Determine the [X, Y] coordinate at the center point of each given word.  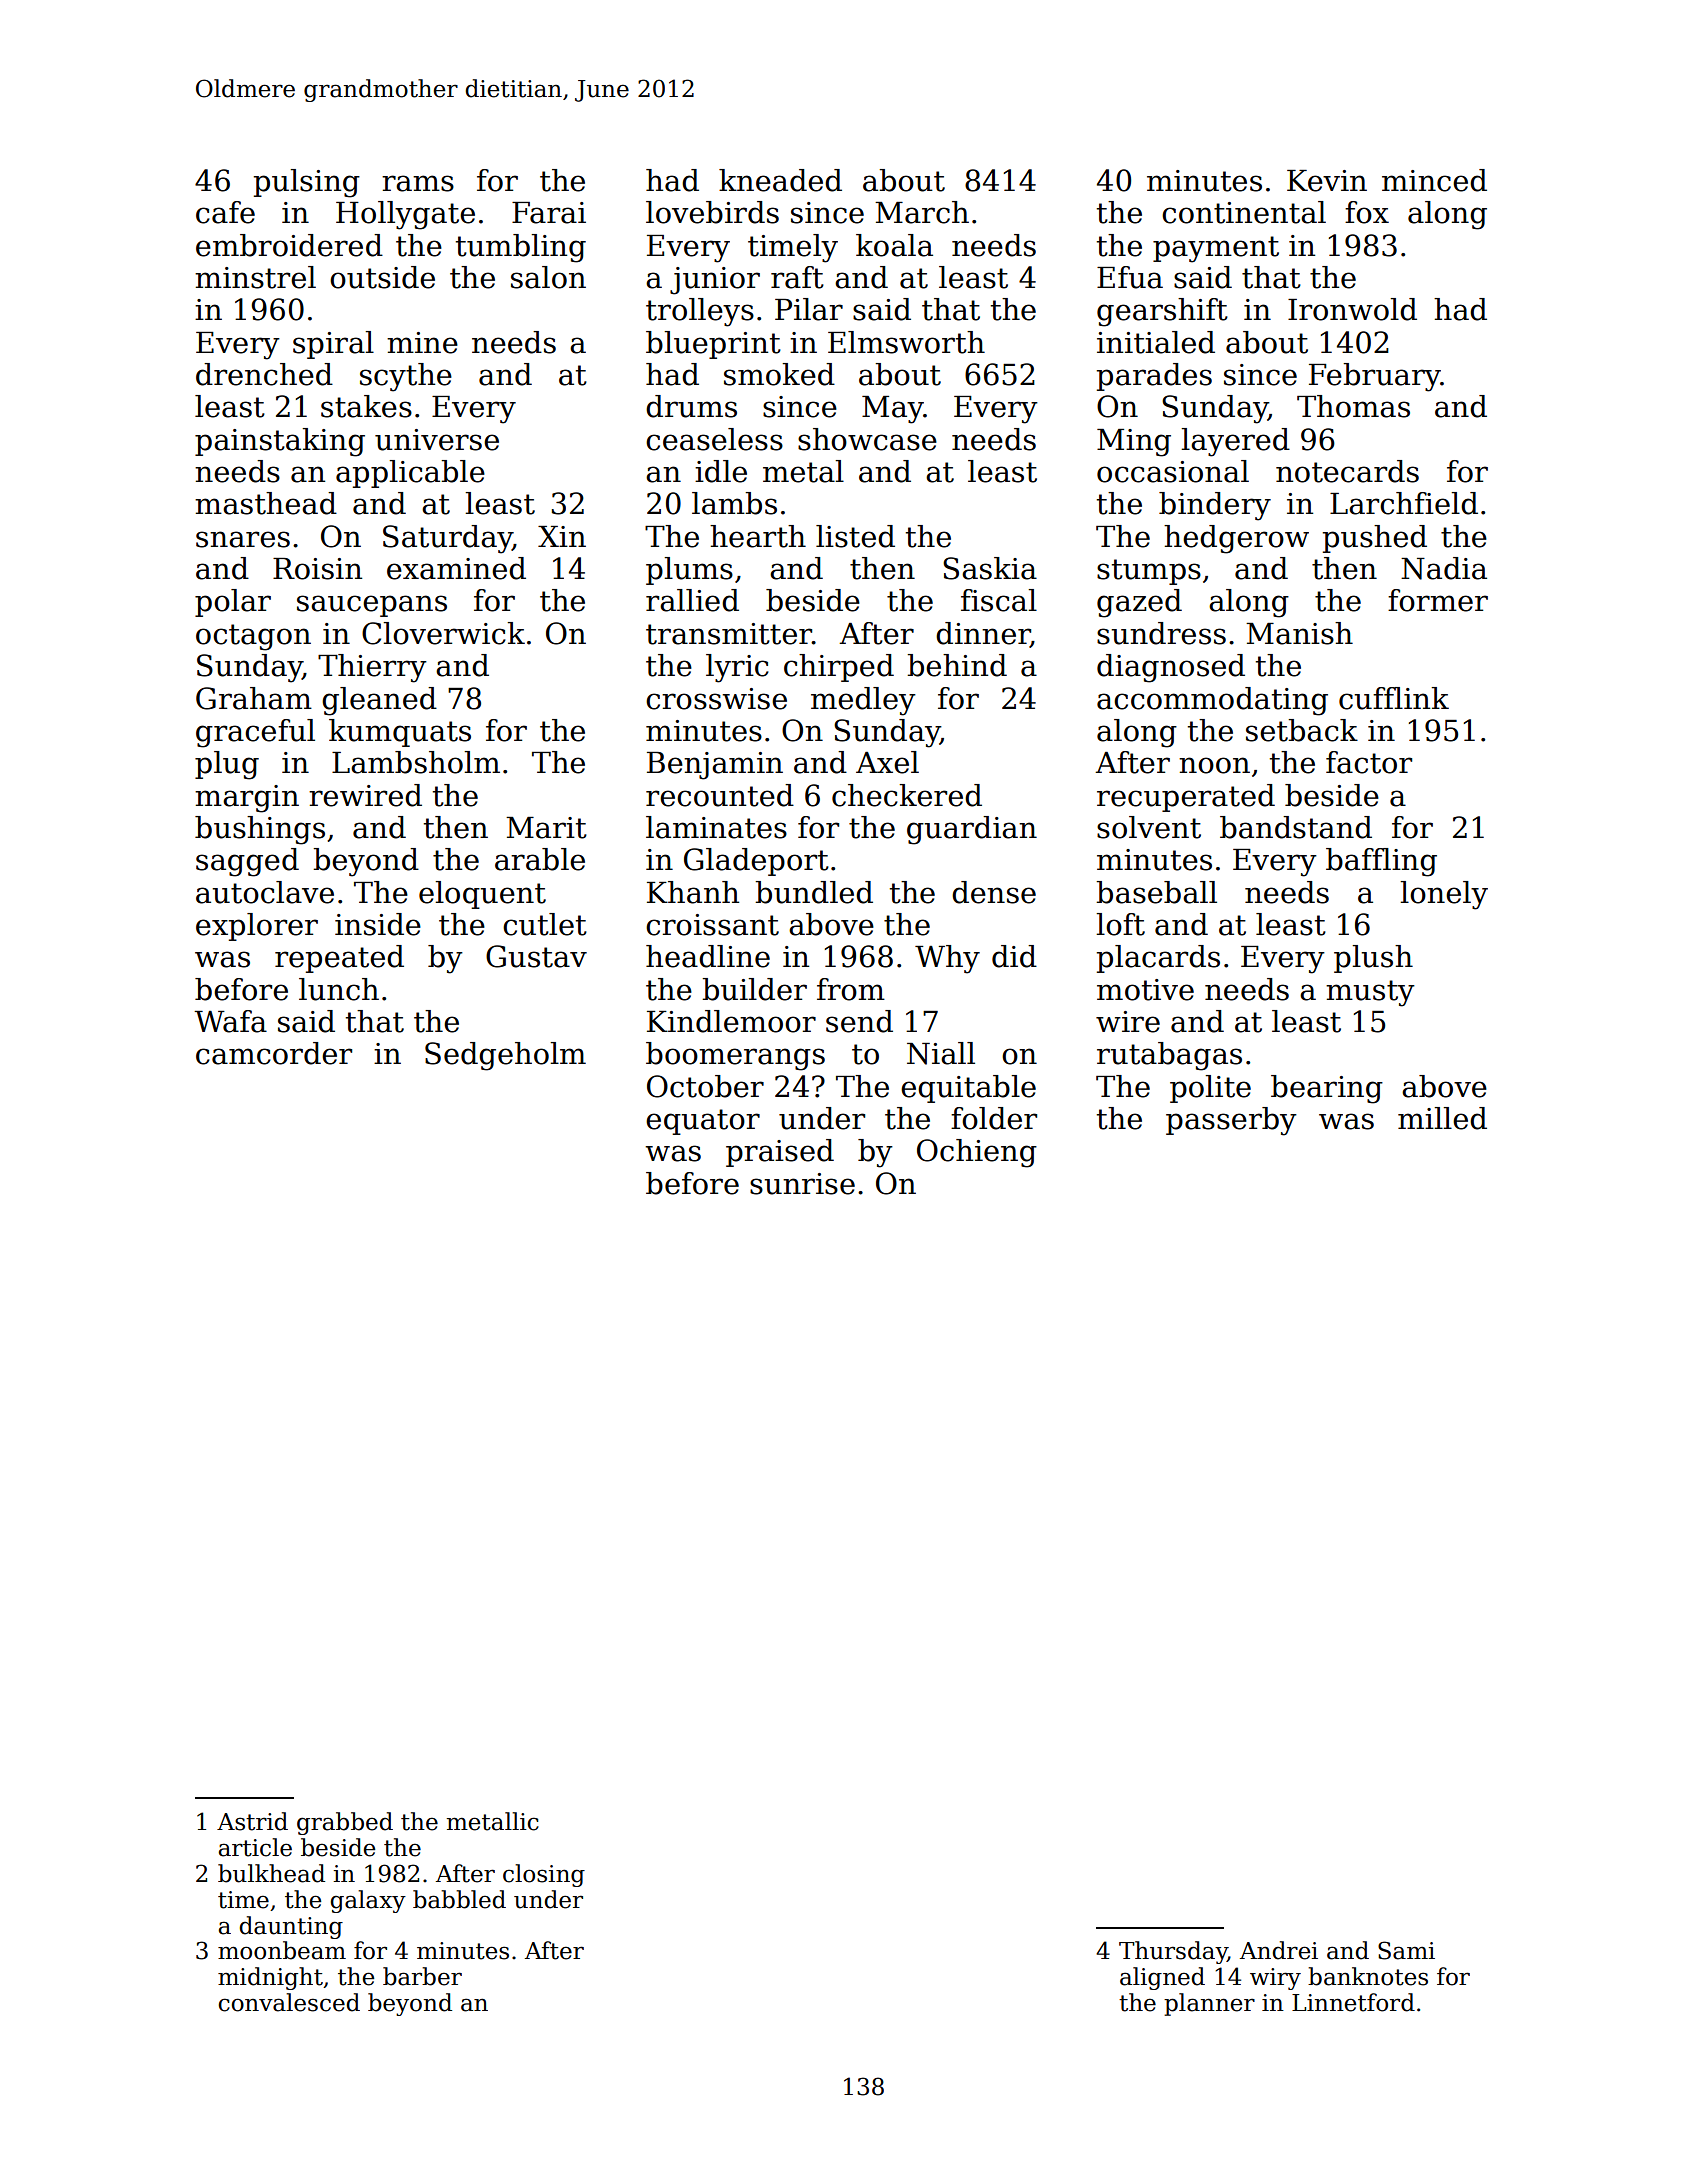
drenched [264, 374]
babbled [459, 1899]
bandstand [1296, 827]
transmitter [729, 634]
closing [544, 1875]
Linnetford [1353, 2002]
